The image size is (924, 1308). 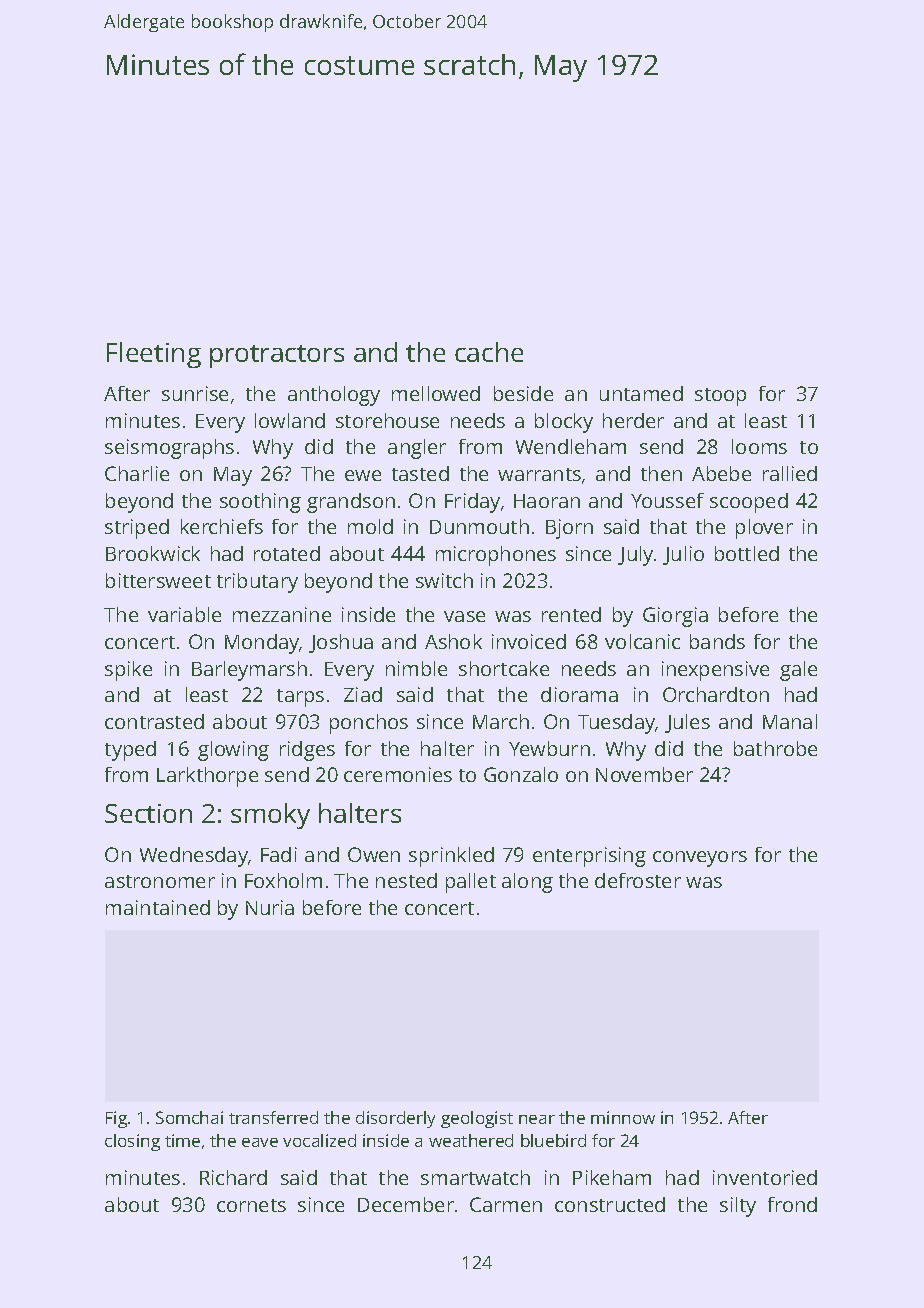 What do you see at coordinates (277, 356) in the screenshot?
I see `protractors` at bounding box center [277, 356].
